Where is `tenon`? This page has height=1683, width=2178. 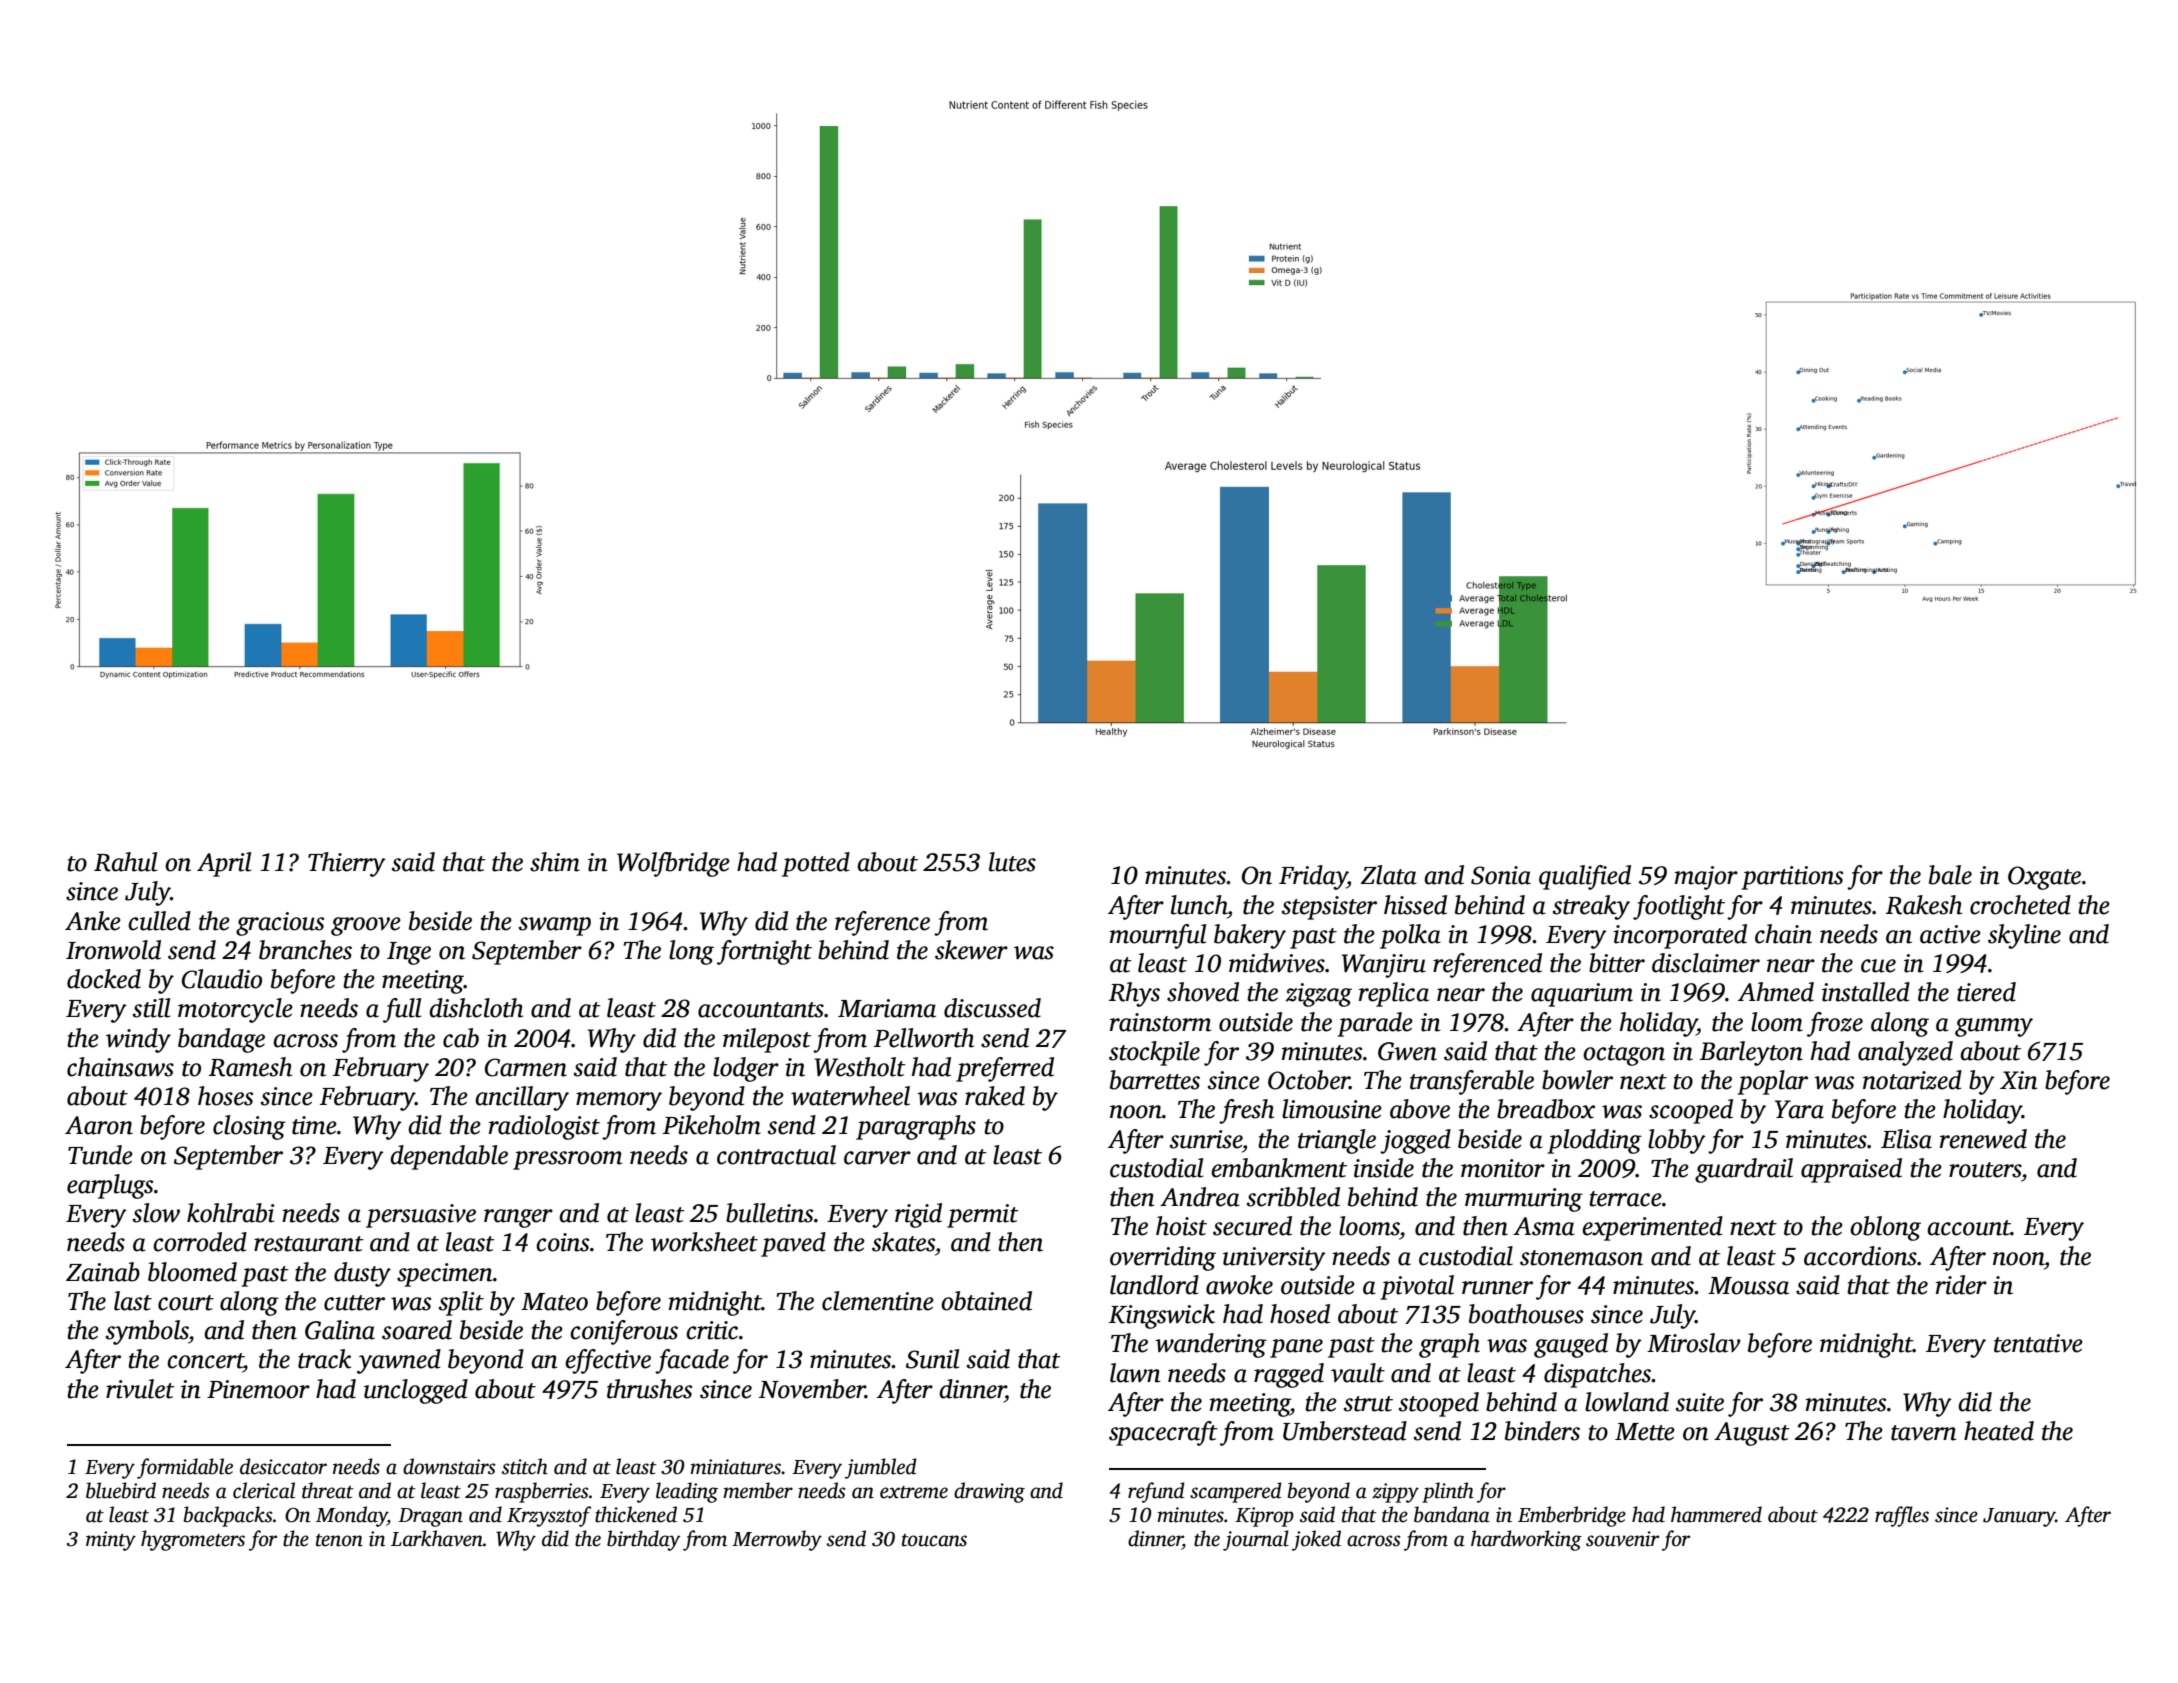
tenon is located at coordinates (339, 1540).
